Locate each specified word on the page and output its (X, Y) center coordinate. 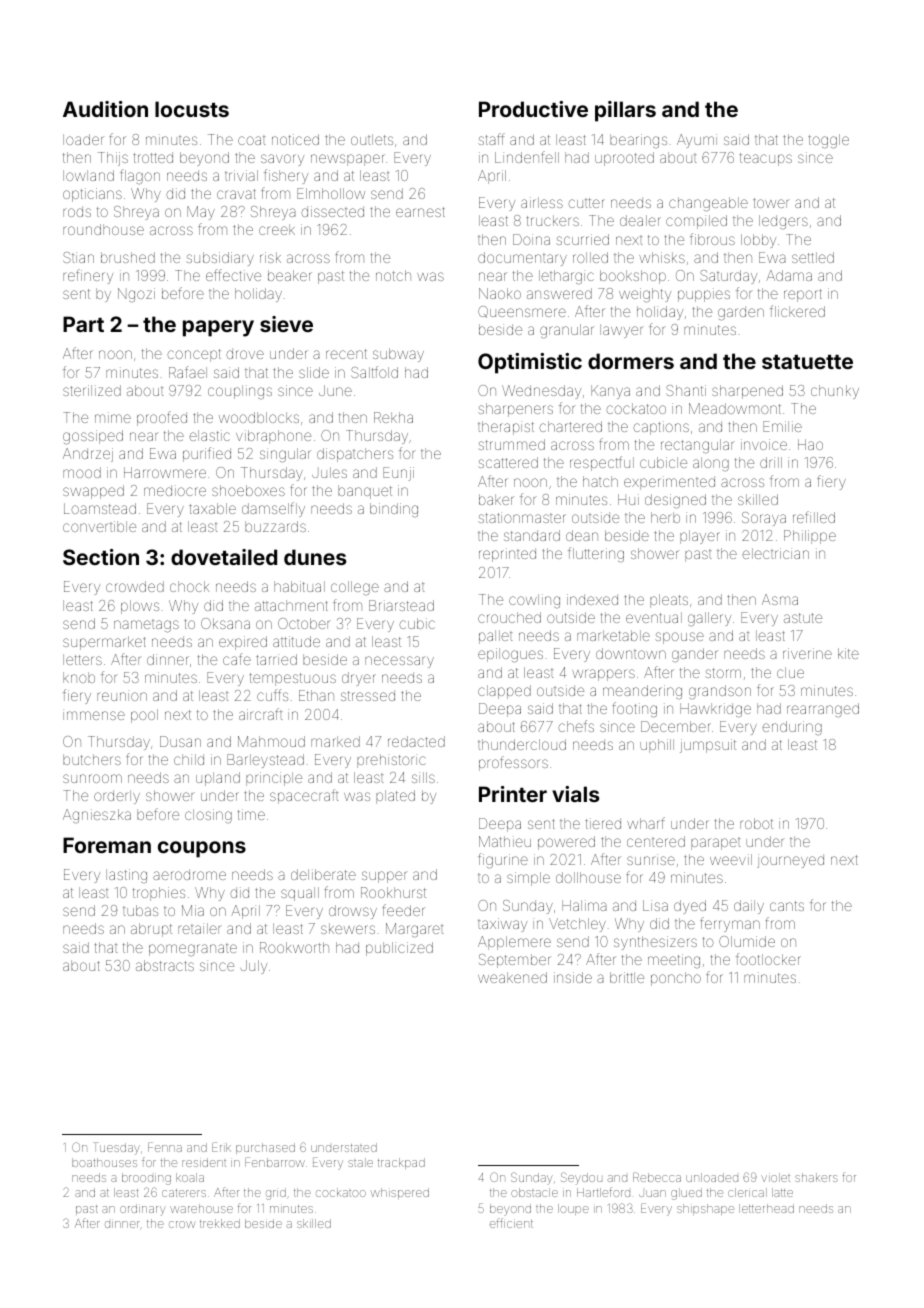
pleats (669, 601)
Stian (78, 257)
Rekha (393, 417)
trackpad (401, 1163)
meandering (642, 692)
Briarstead (401, 605)
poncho (676, 979)
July (253, 967)
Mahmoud (271, 741)
